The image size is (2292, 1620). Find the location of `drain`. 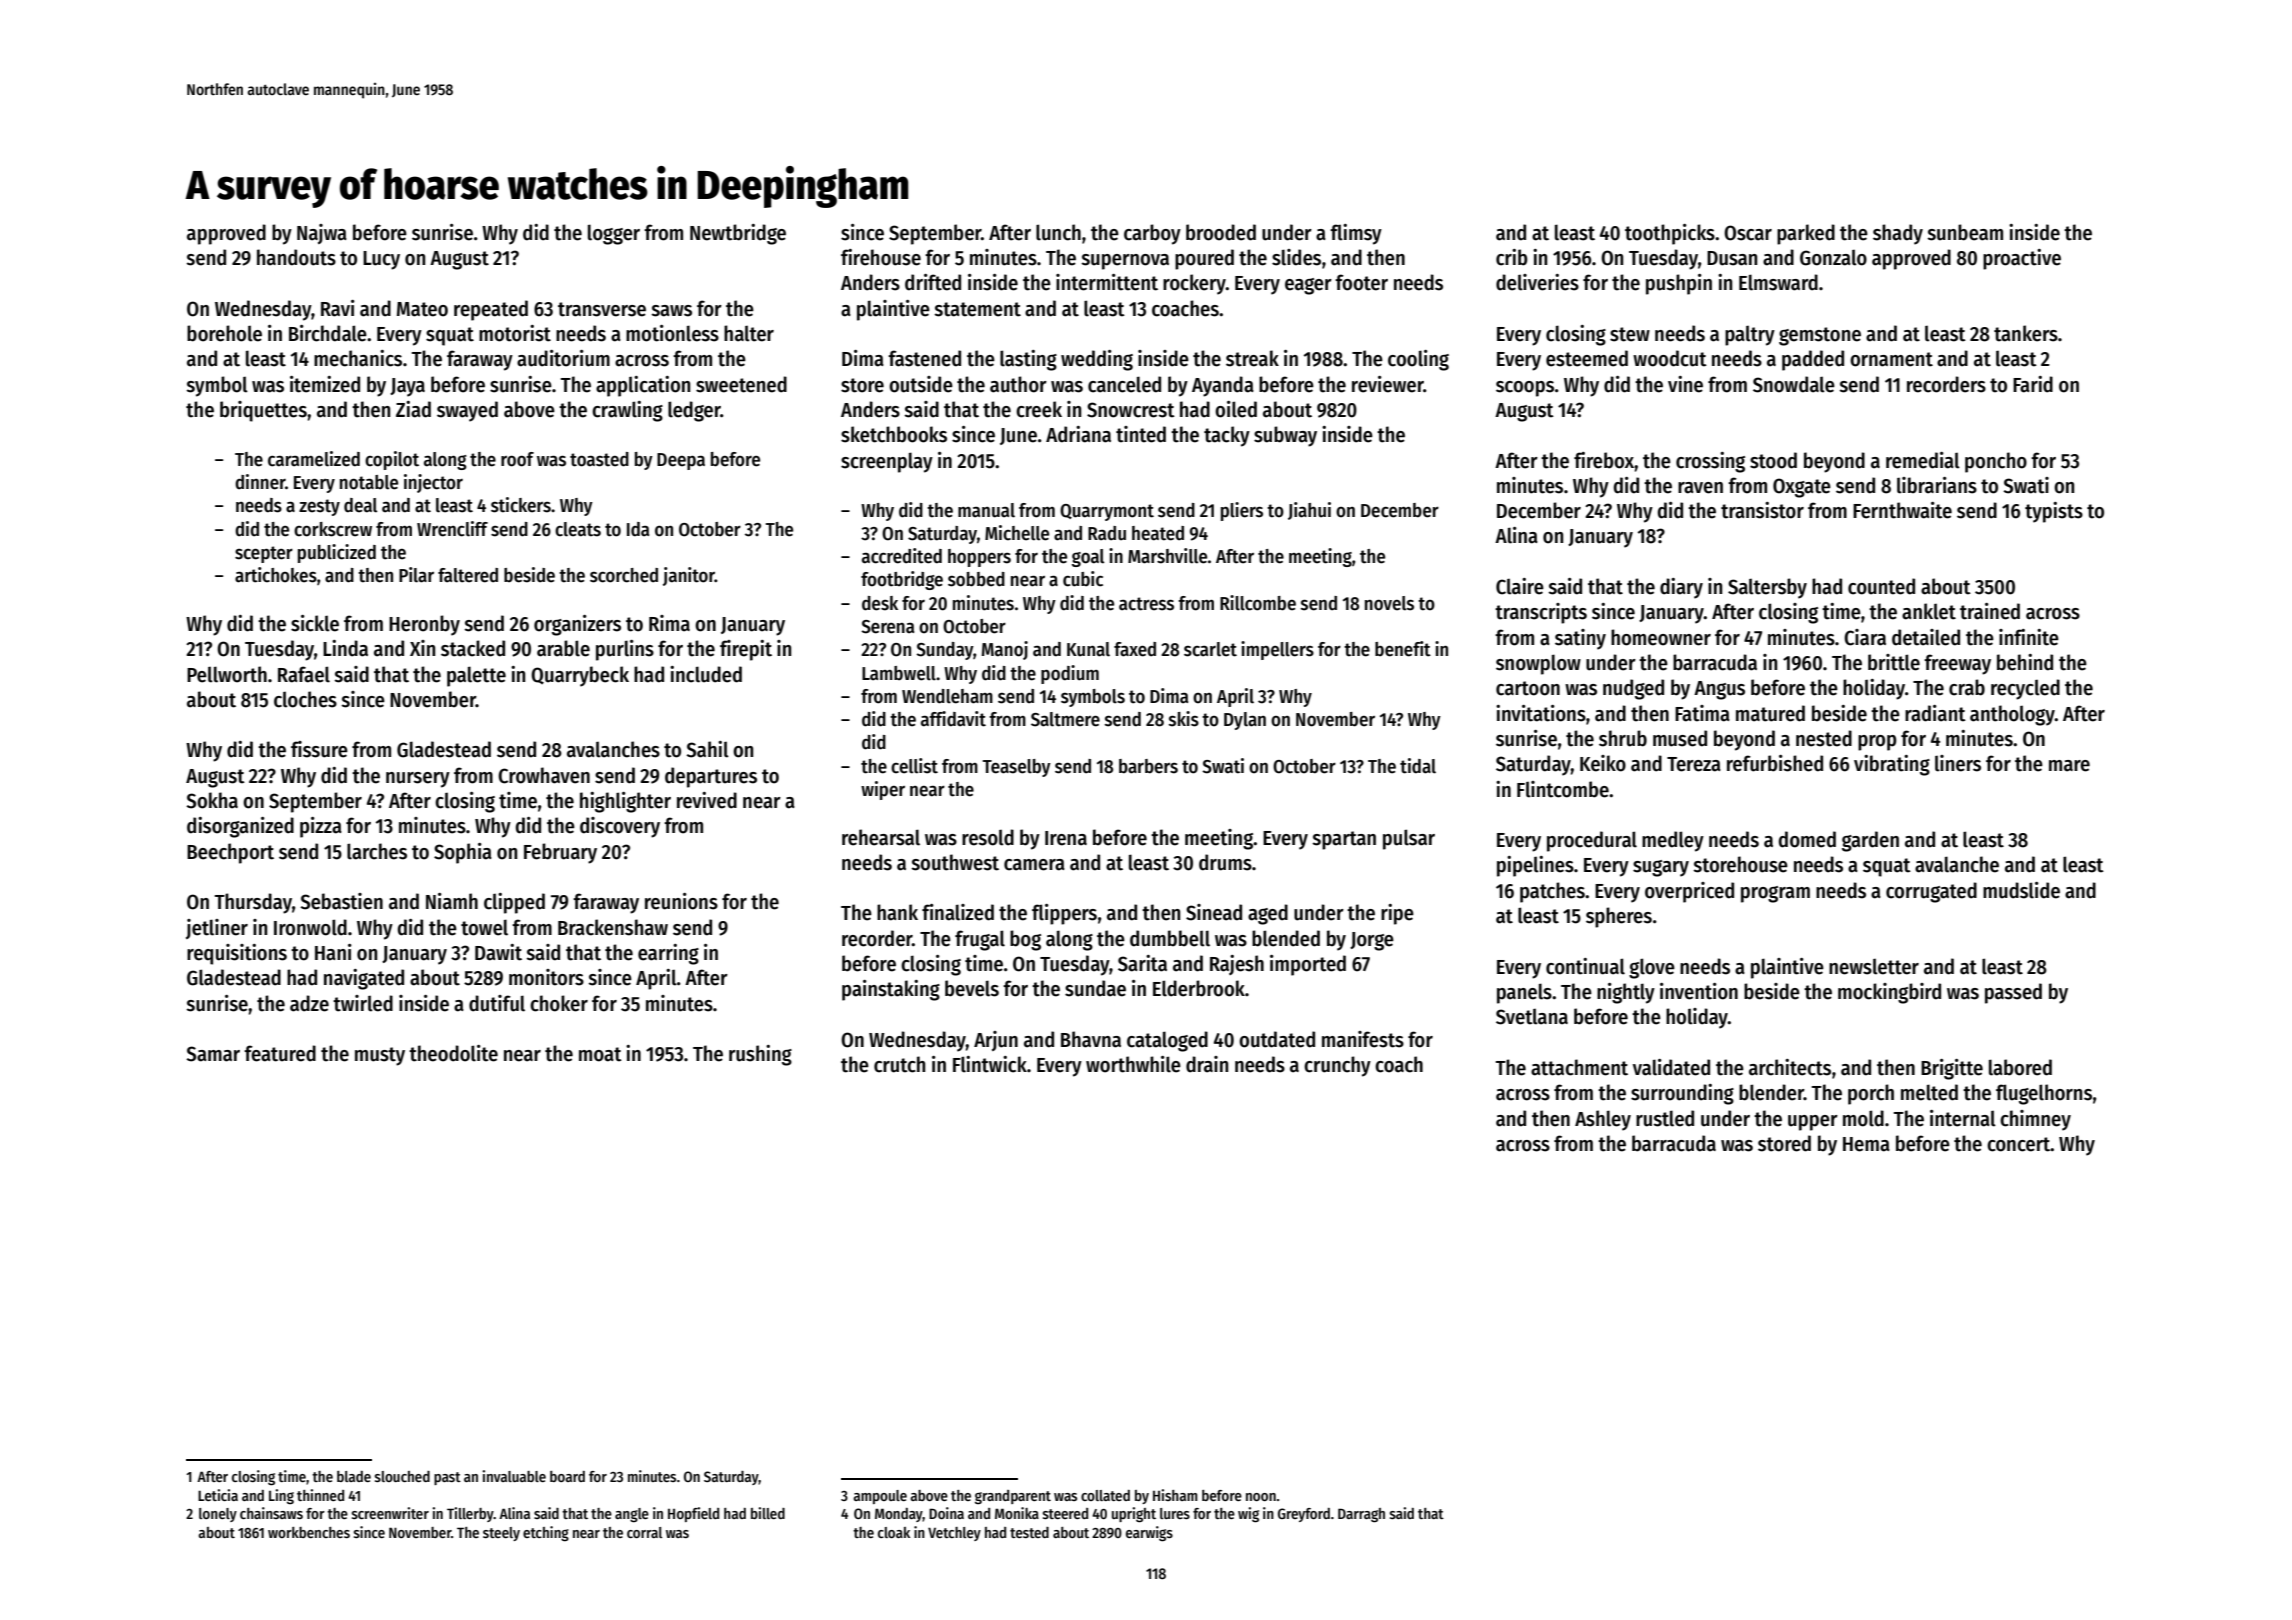

drain is located at coordinates (1207, 1064).
